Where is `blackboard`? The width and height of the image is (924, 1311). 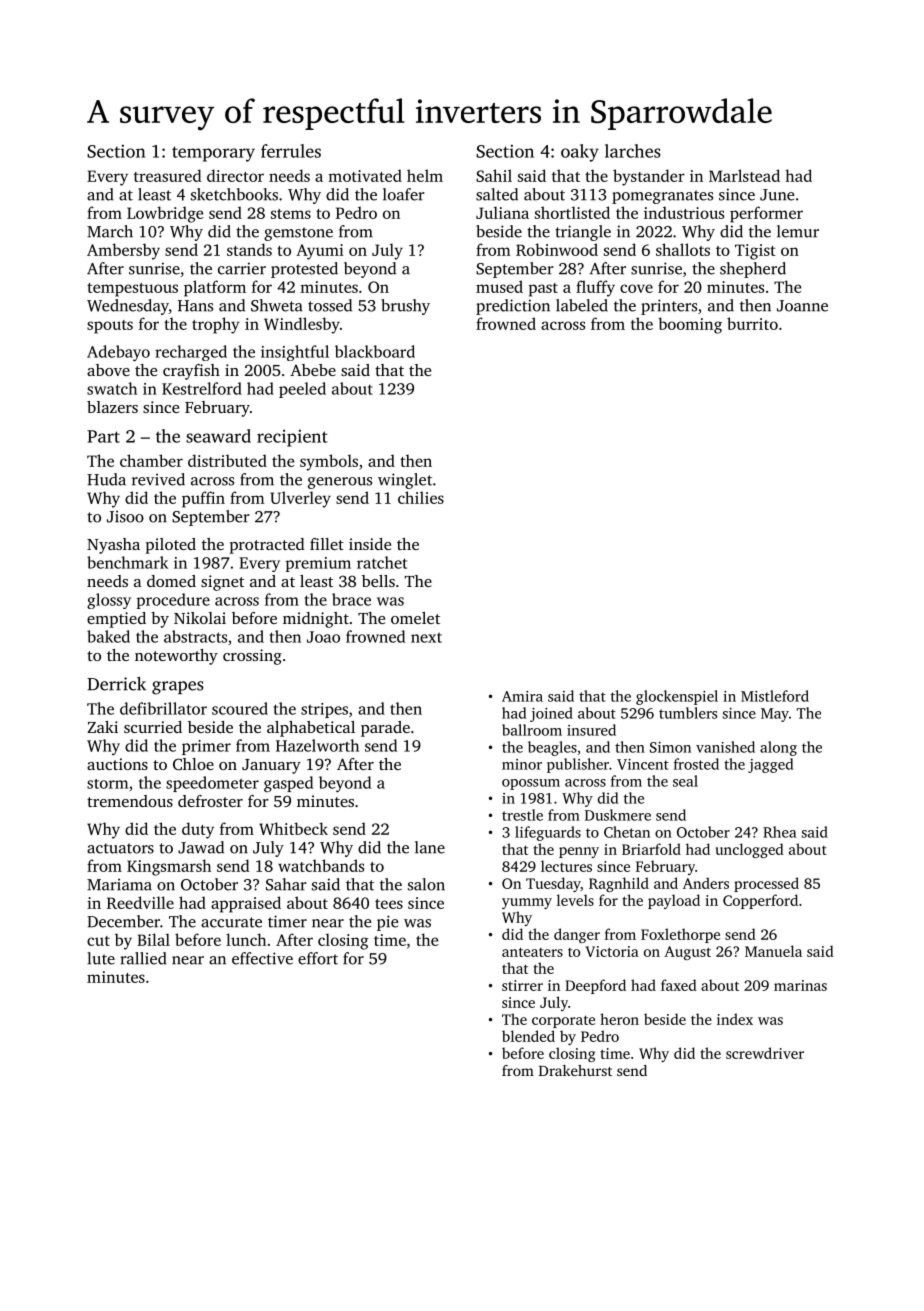
blackboard is located at coordinates (375, 351).
